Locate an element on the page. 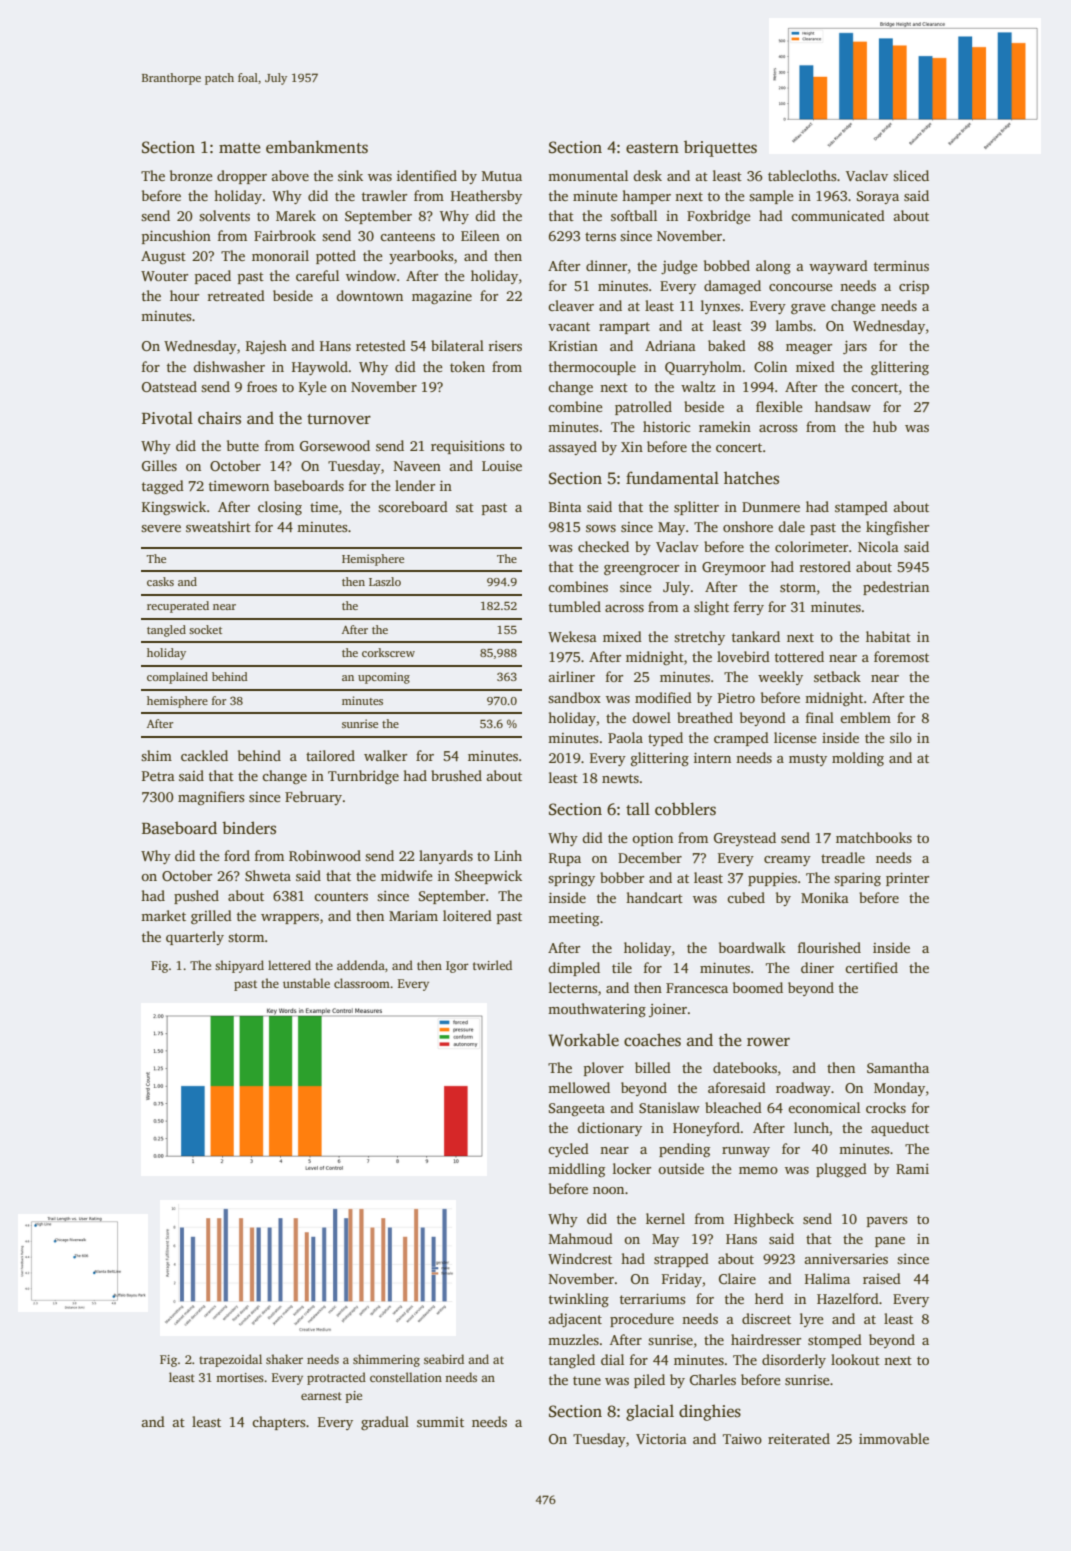 The width and height of the image is (1071, 1551). hour is located at coordinates (184, 295).
